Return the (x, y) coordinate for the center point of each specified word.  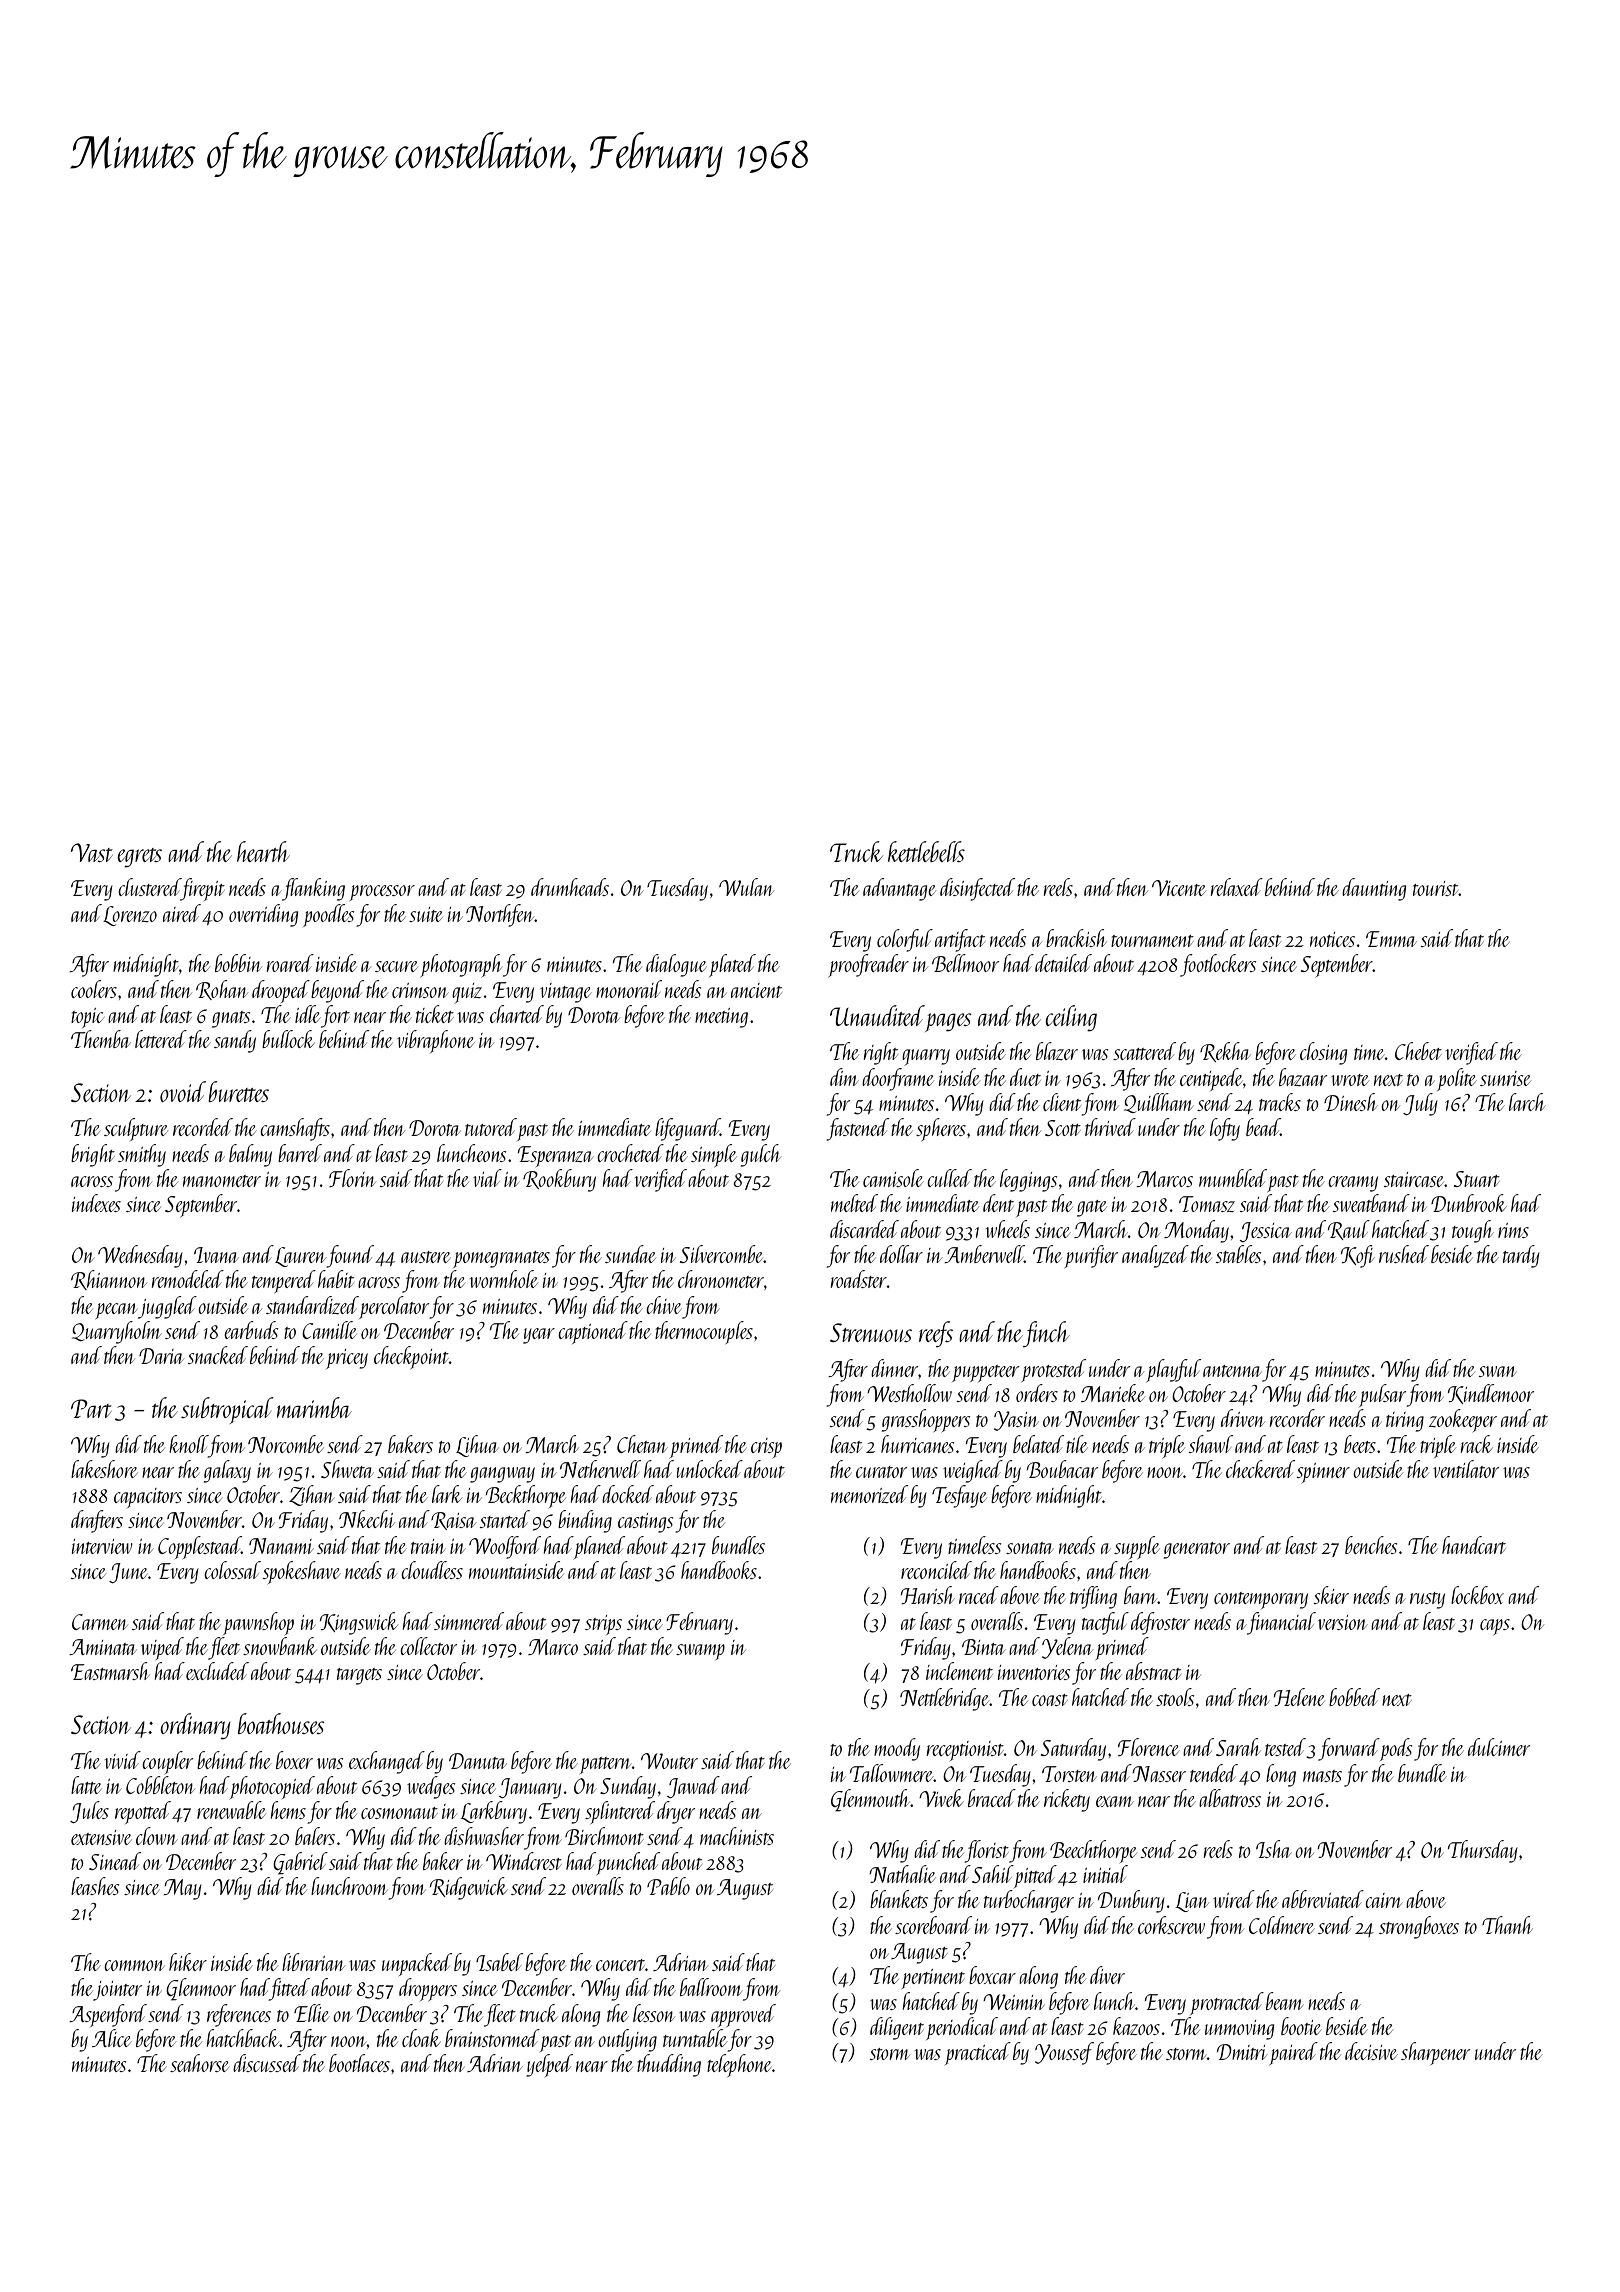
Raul (1349, 1230)
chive (664, 1305)
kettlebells (926, 851)
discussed (267, 2063)
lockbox (1477, 1595)
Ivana (216, 1255)
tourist (1436, 888)
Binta (984, 1647)
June (128, 1573)
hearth (263, 851)
